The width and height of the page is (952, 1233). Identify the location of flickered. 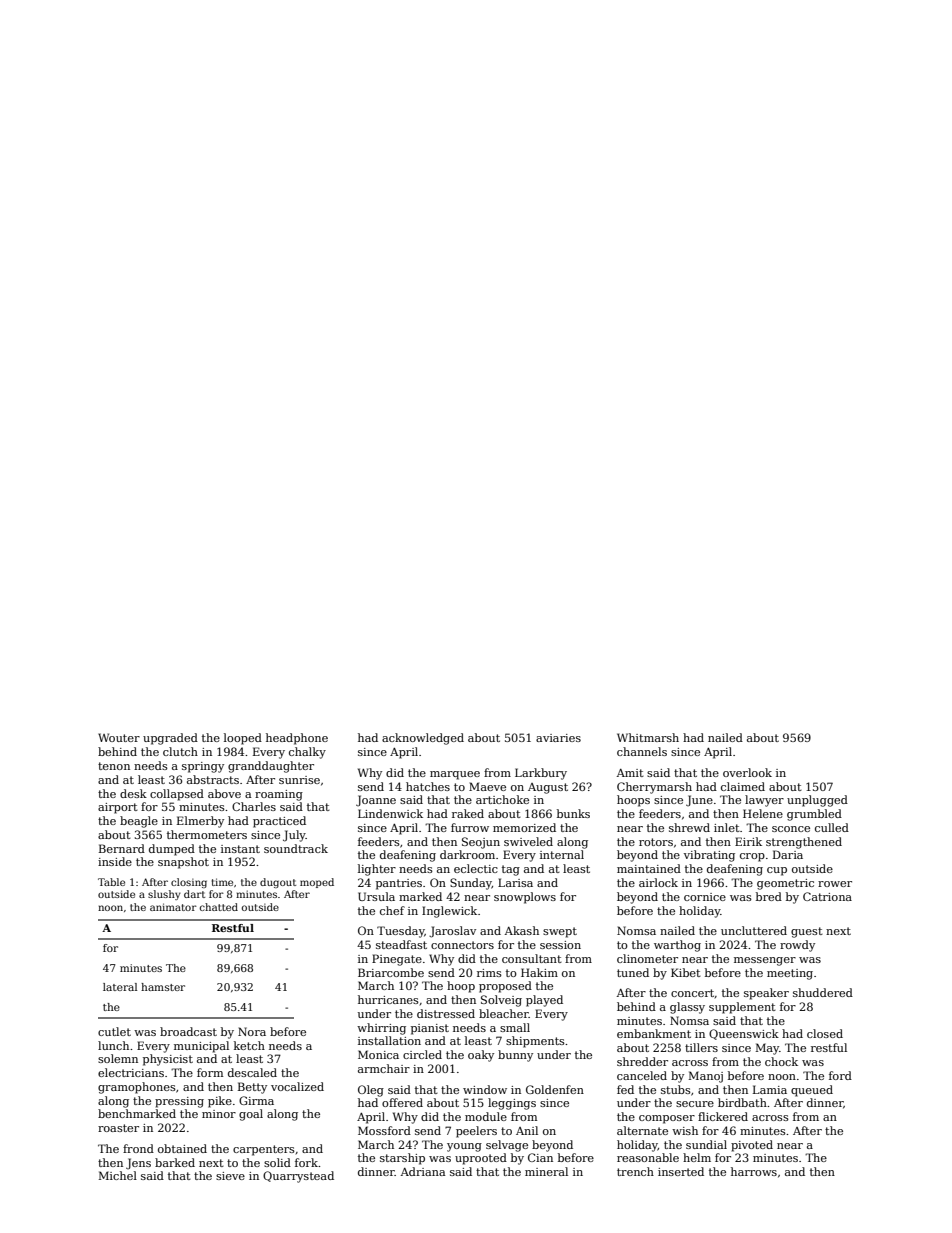
(723, 1116).
